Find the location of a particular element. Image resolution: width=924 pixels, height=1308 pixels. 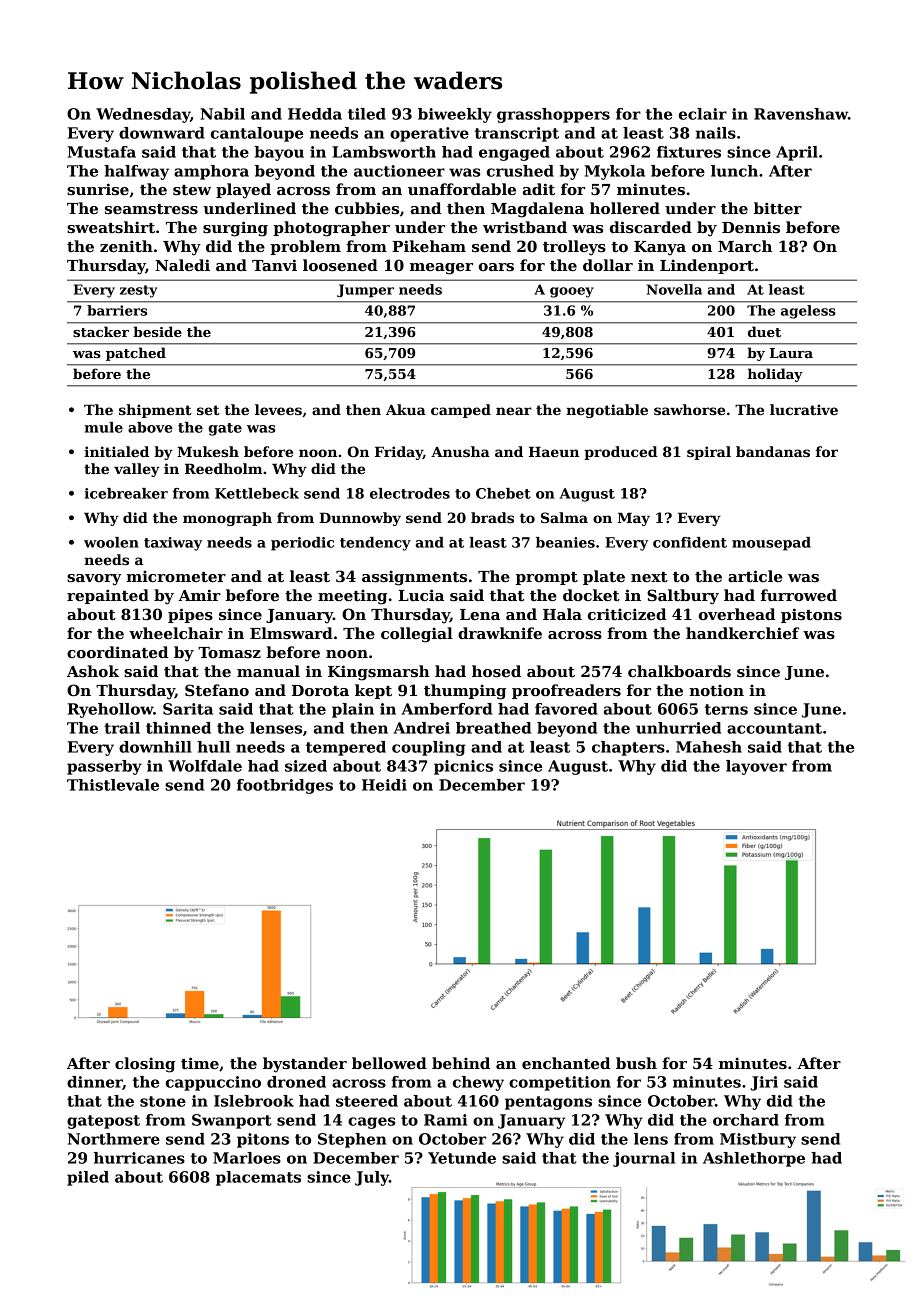

proofreaders is located at coordinates (566, 691).
